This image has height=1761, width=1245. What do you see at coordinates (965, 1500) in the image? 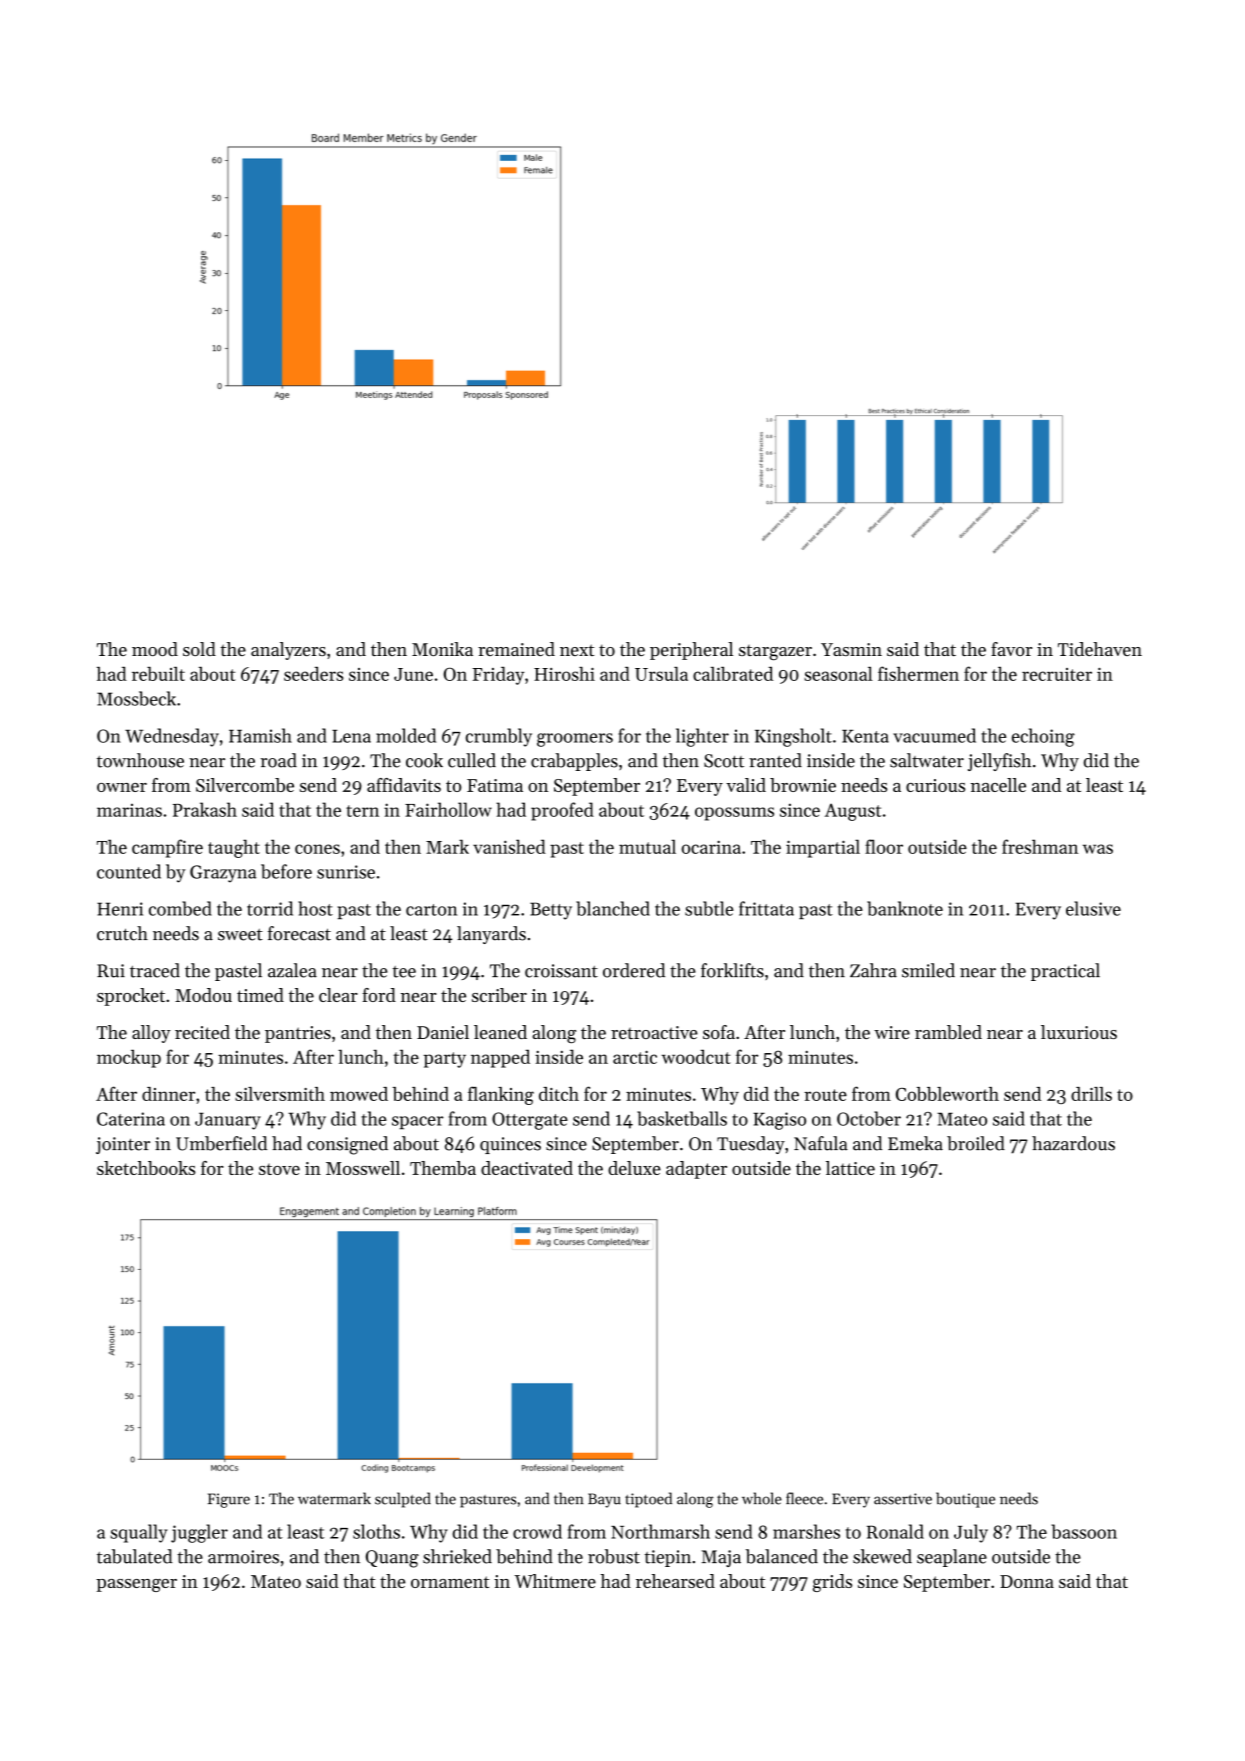
I see `boutique` at bounding box center [965, 1500].
